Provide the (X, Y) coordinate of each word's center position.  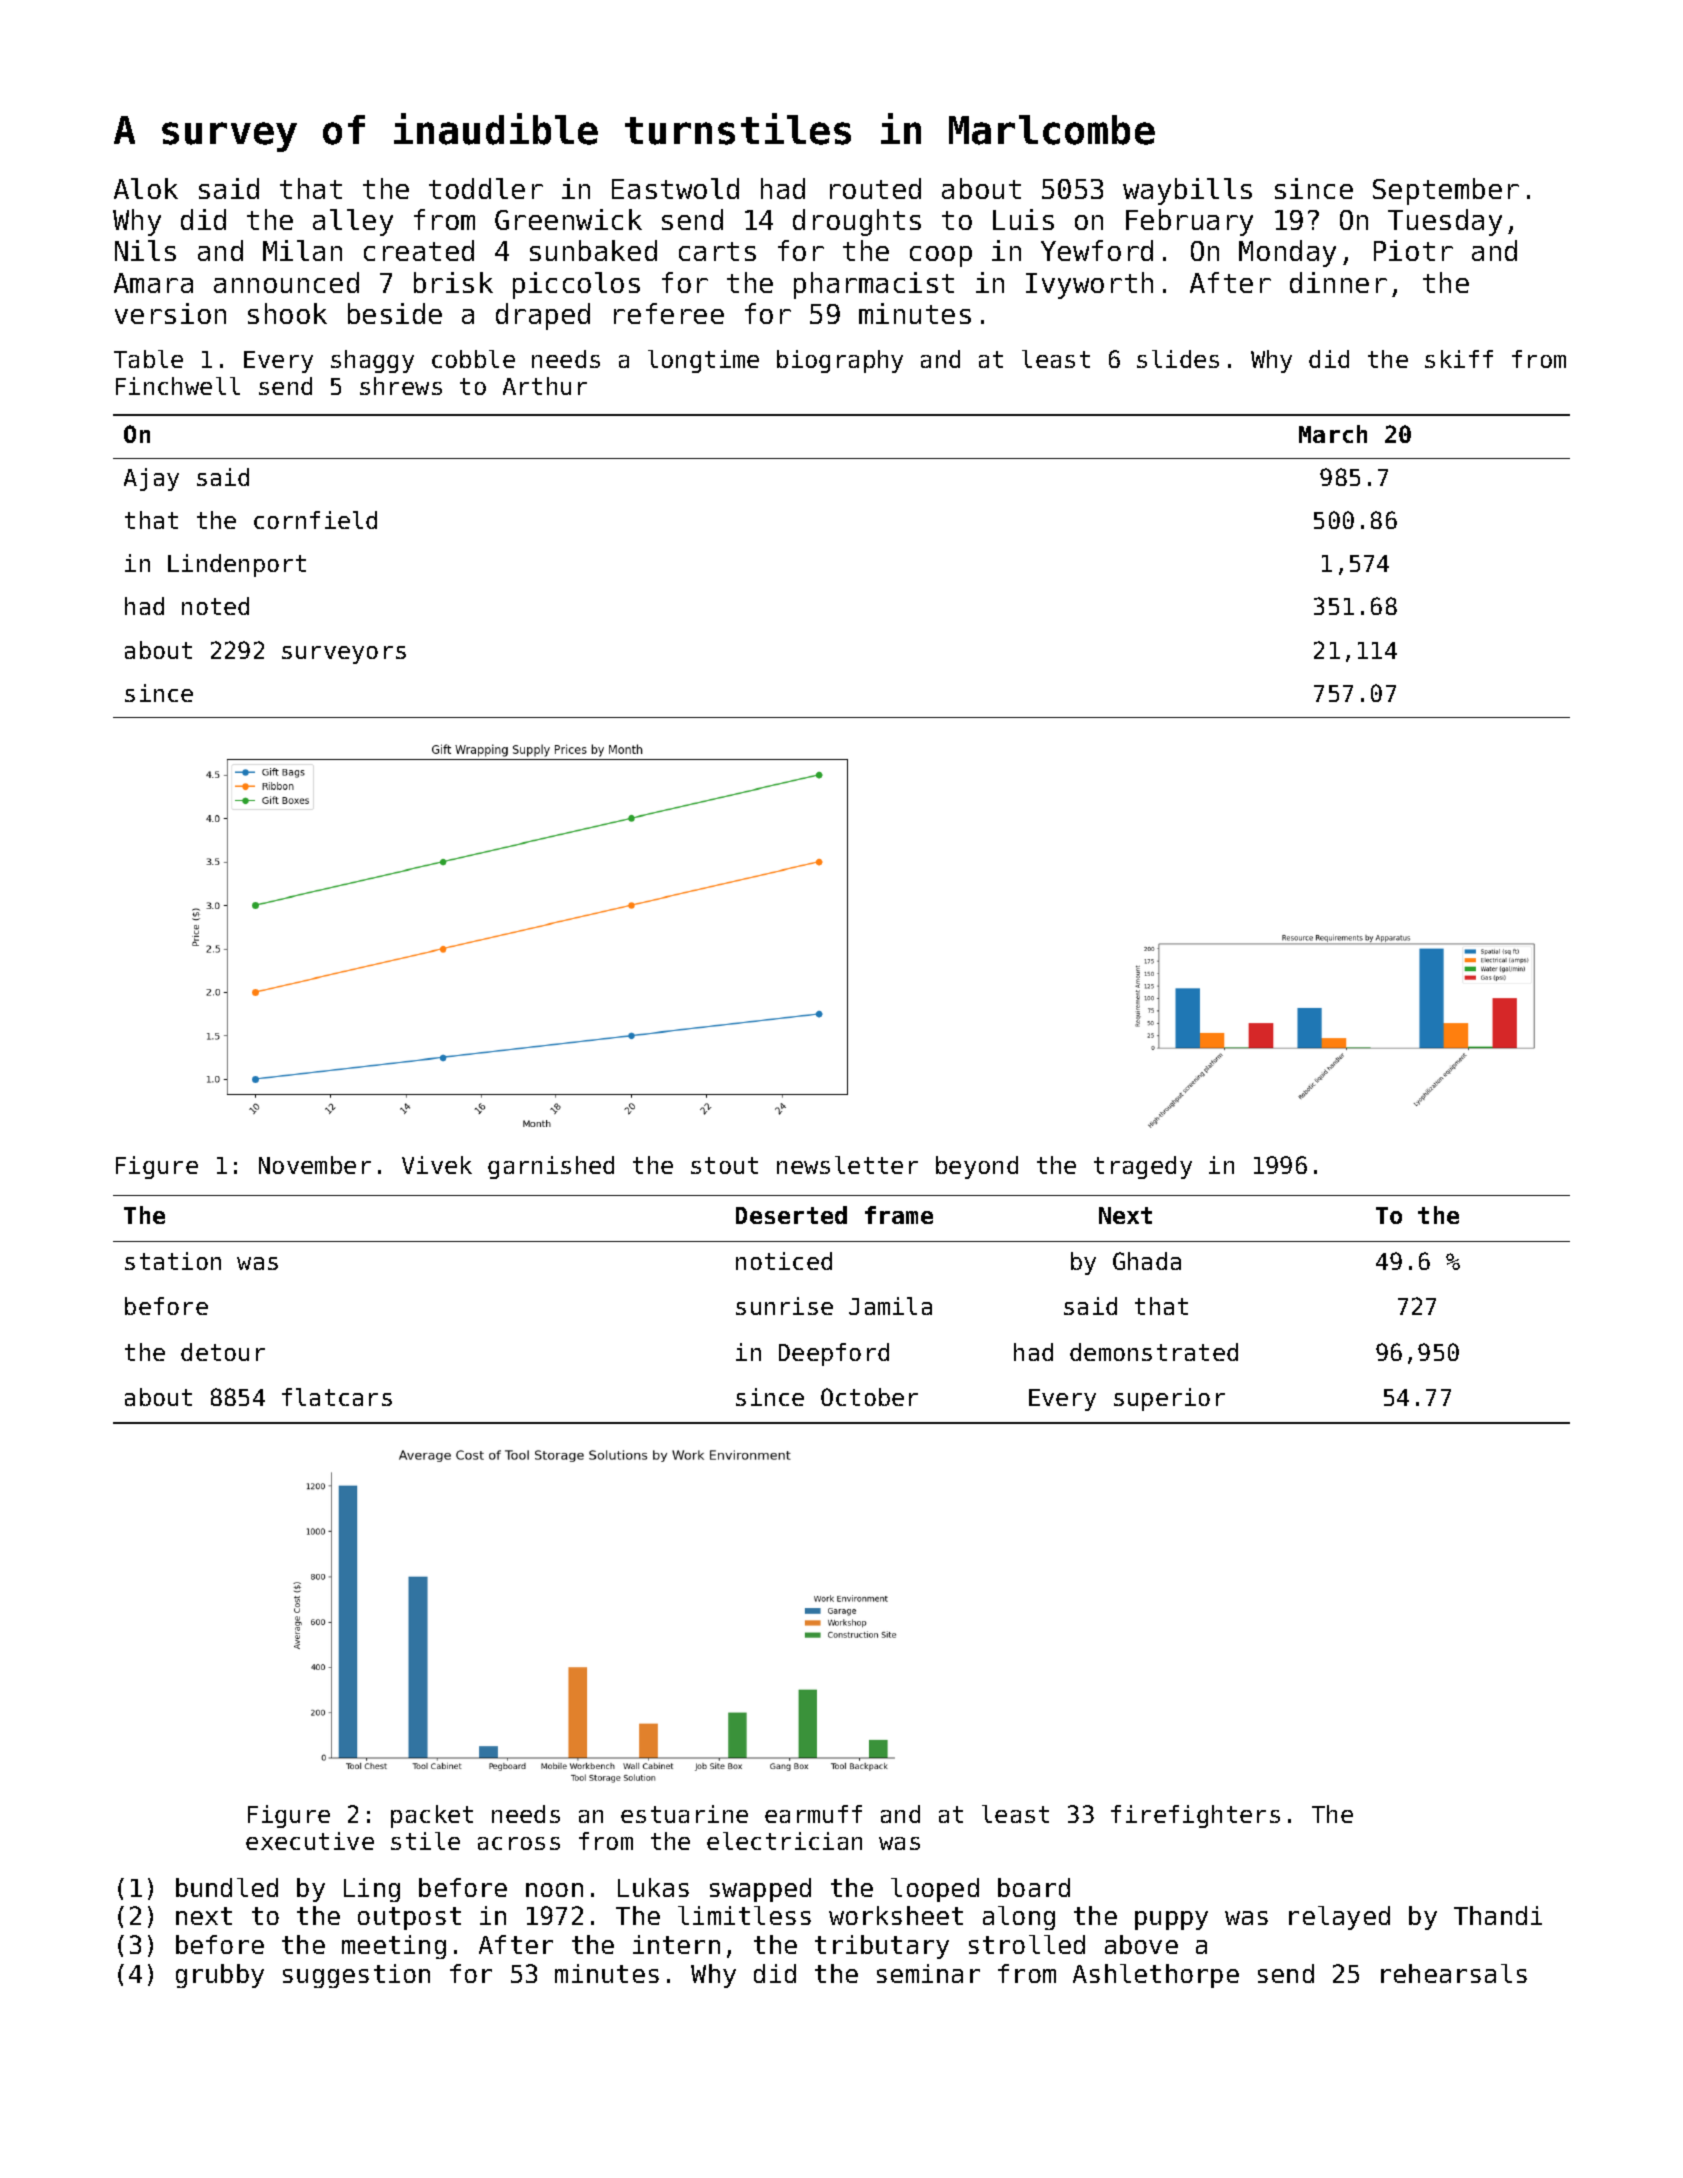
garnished (551, 1167)
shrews (401, 386)
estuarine (684, 1814)
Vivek (437, 1165)
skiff (1459, 359)
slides (1178, 359)
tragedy (1143, 1167)
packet (432, 1816)
